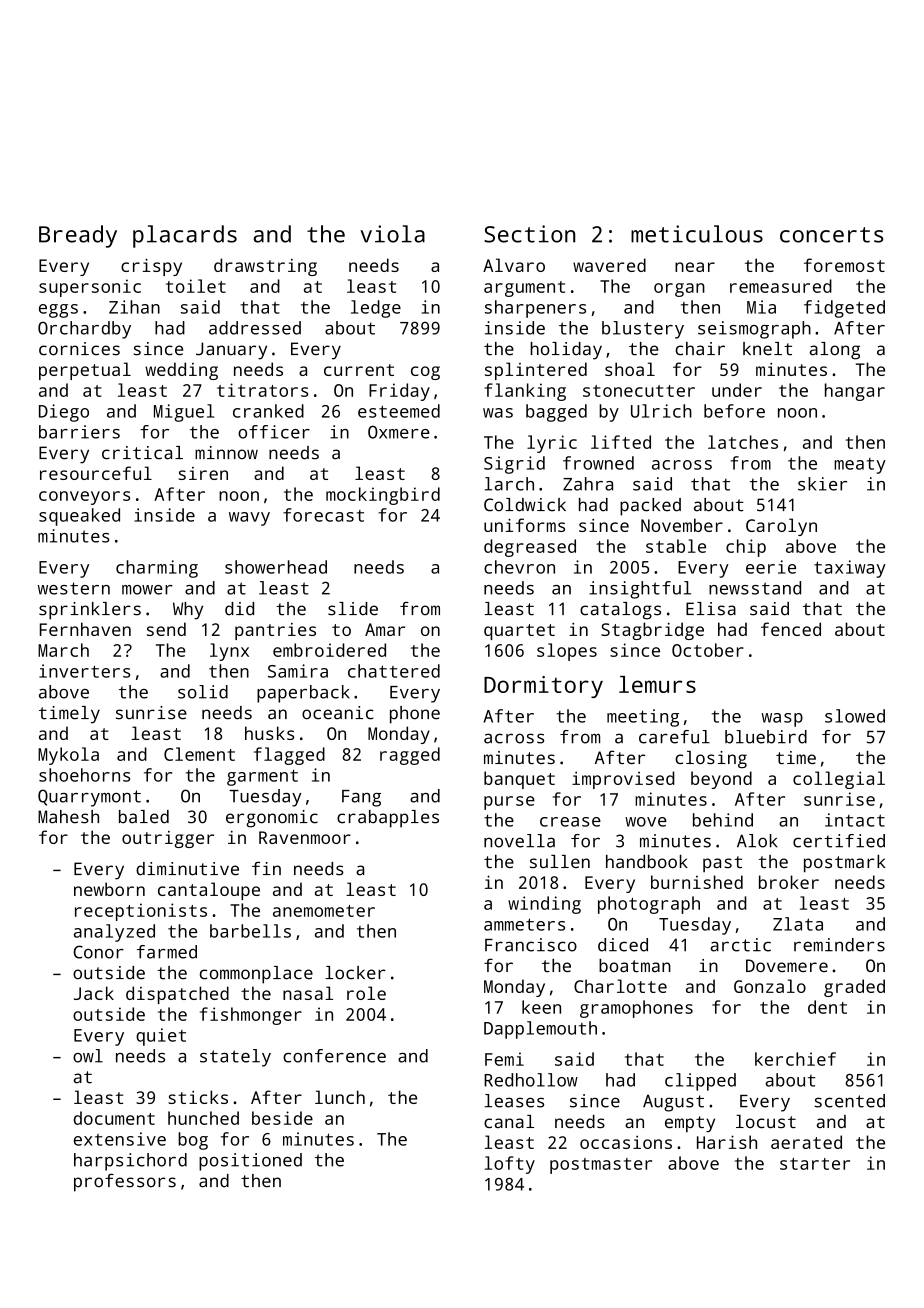  What do you see at coordinates (860, 466) in the page?
I see `meaty` at bounding box center [860, 466].
